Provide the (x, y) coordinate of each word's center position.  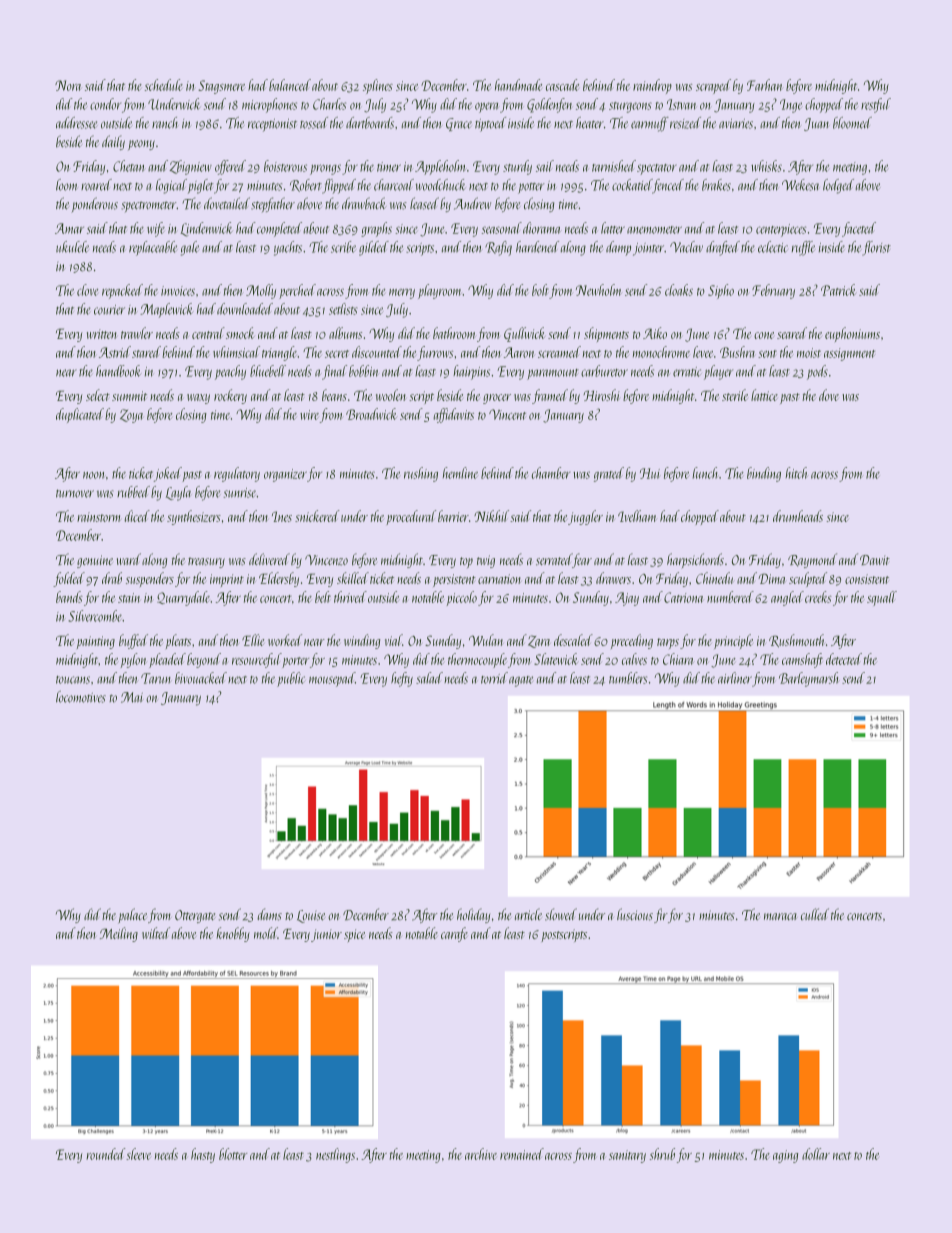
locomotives (81, 697)
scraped (713, 86)
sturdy (517, 167)
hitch (797, 473)
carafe (454, 934)
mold (266, 933)
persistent (454, 580)
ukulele (72, 247)
